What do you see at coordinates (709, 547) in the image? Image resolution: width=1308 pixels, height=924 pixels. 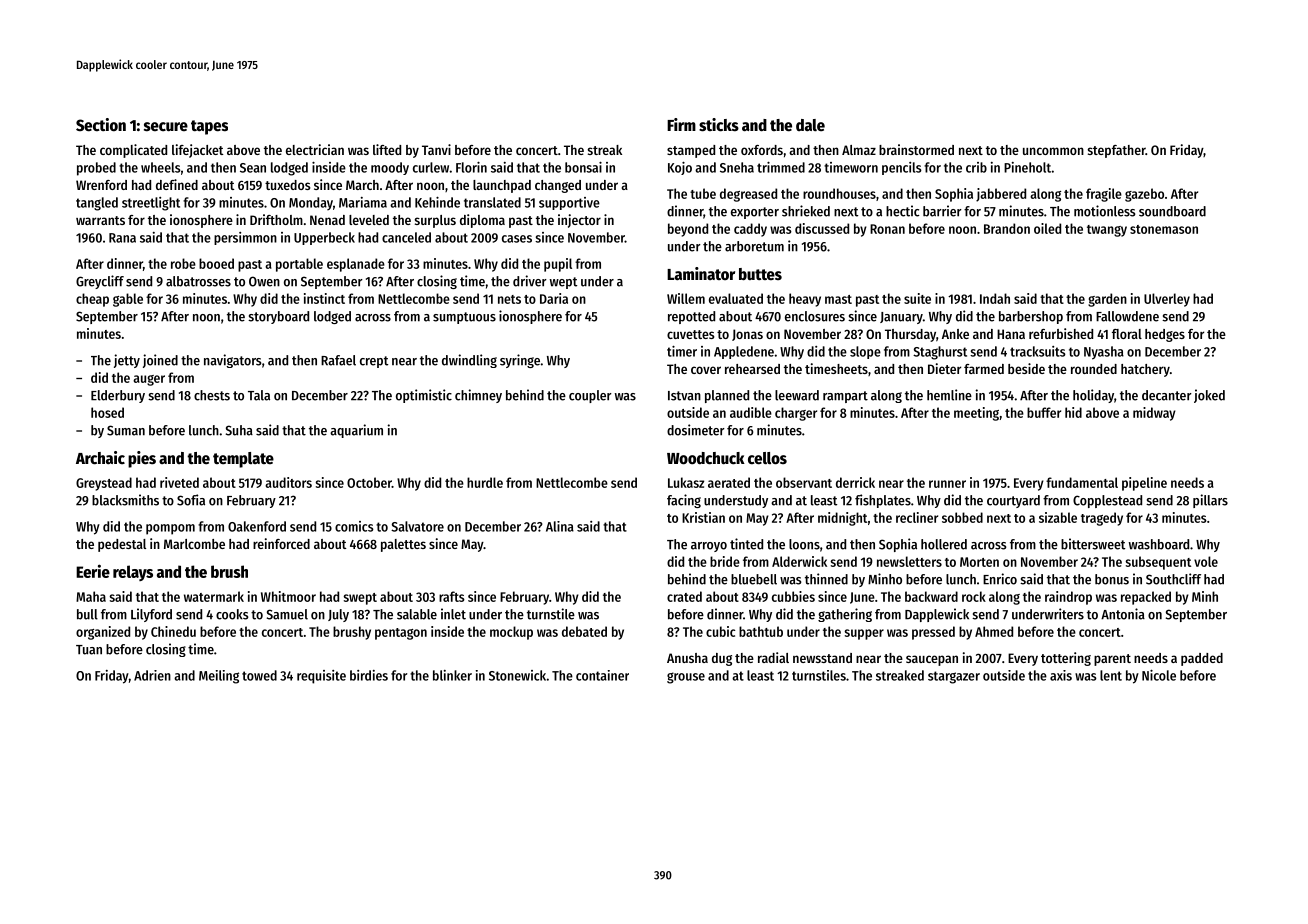 I see `arroyo` at bounding box center [709, 547].
